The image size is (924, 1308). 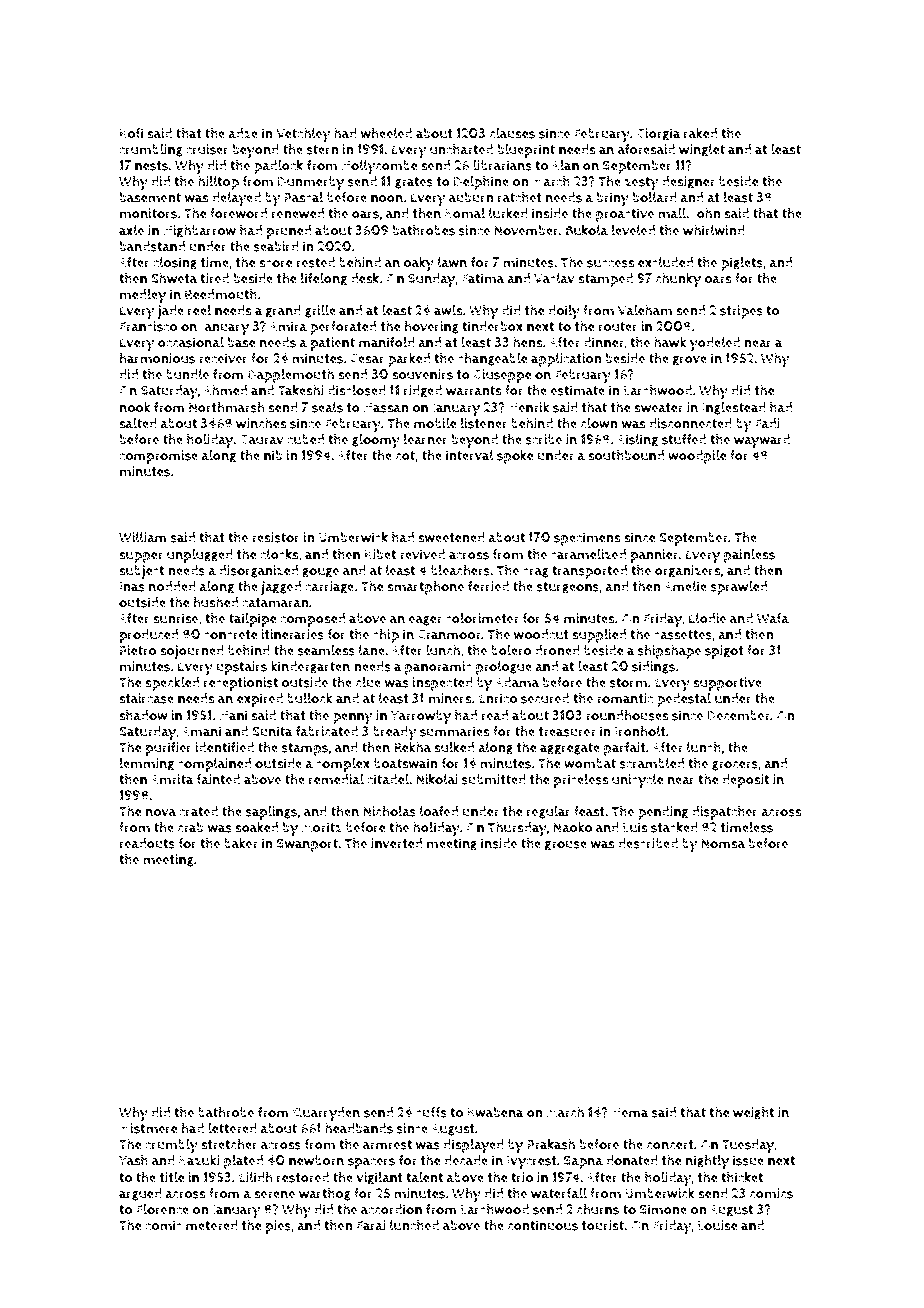 What do you see at coordinates (566, 846) in the screenshot?
I see `grouse` at bounding box center [566, 846].
